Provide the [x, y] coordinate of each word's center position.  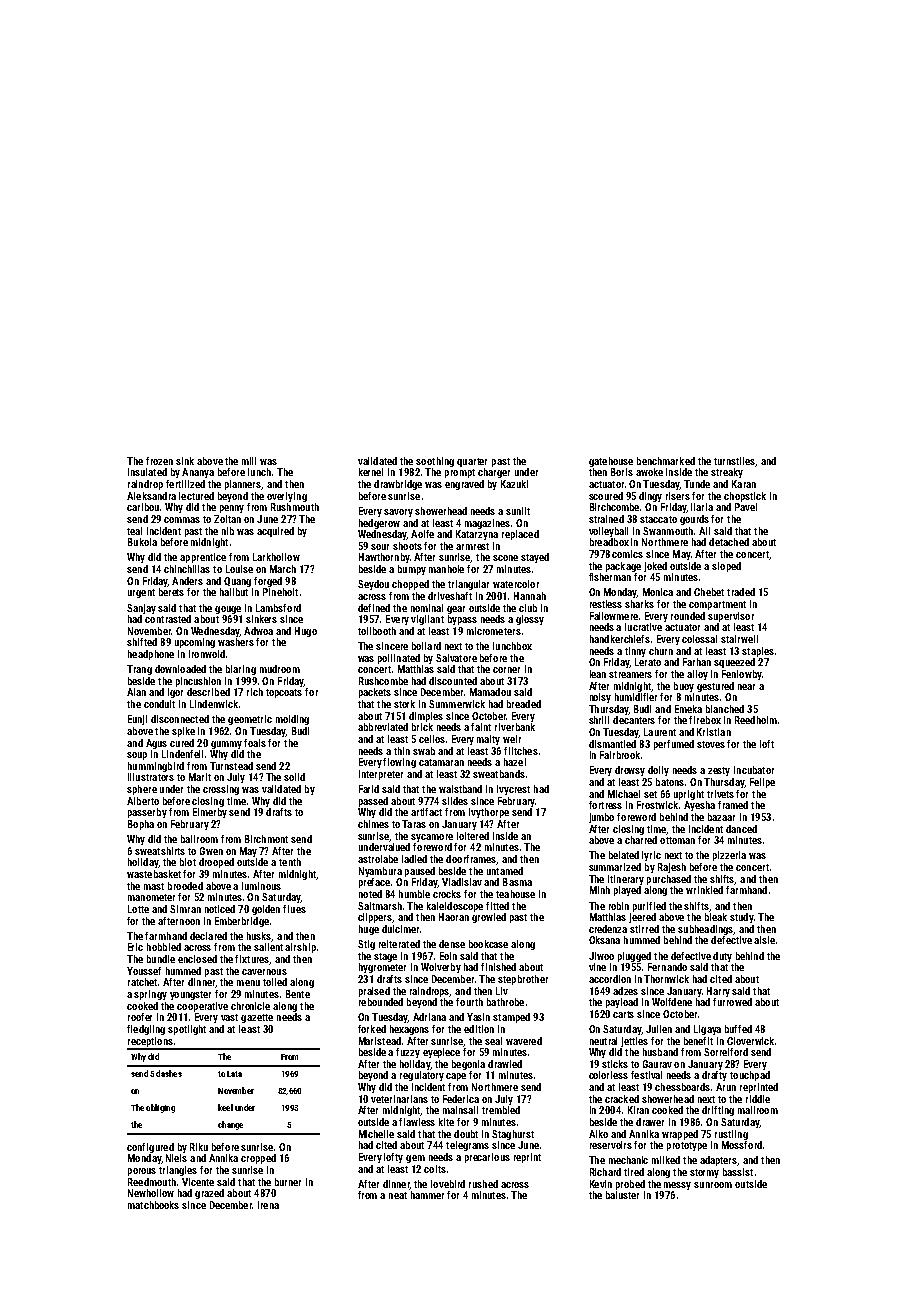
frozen [159, 461]
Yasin [478, 1017]
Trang [139, 670]
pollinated [399, 659]
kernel [371, 472]
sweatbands [499, 774]
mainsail [460, 1110]
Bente [298, 994]
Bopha [141, 825]
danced [741, 829]
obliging [160, 1108]
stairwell [739, 639]
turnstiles [734, 461]
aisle [764, 940]
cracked [622, 1099]
